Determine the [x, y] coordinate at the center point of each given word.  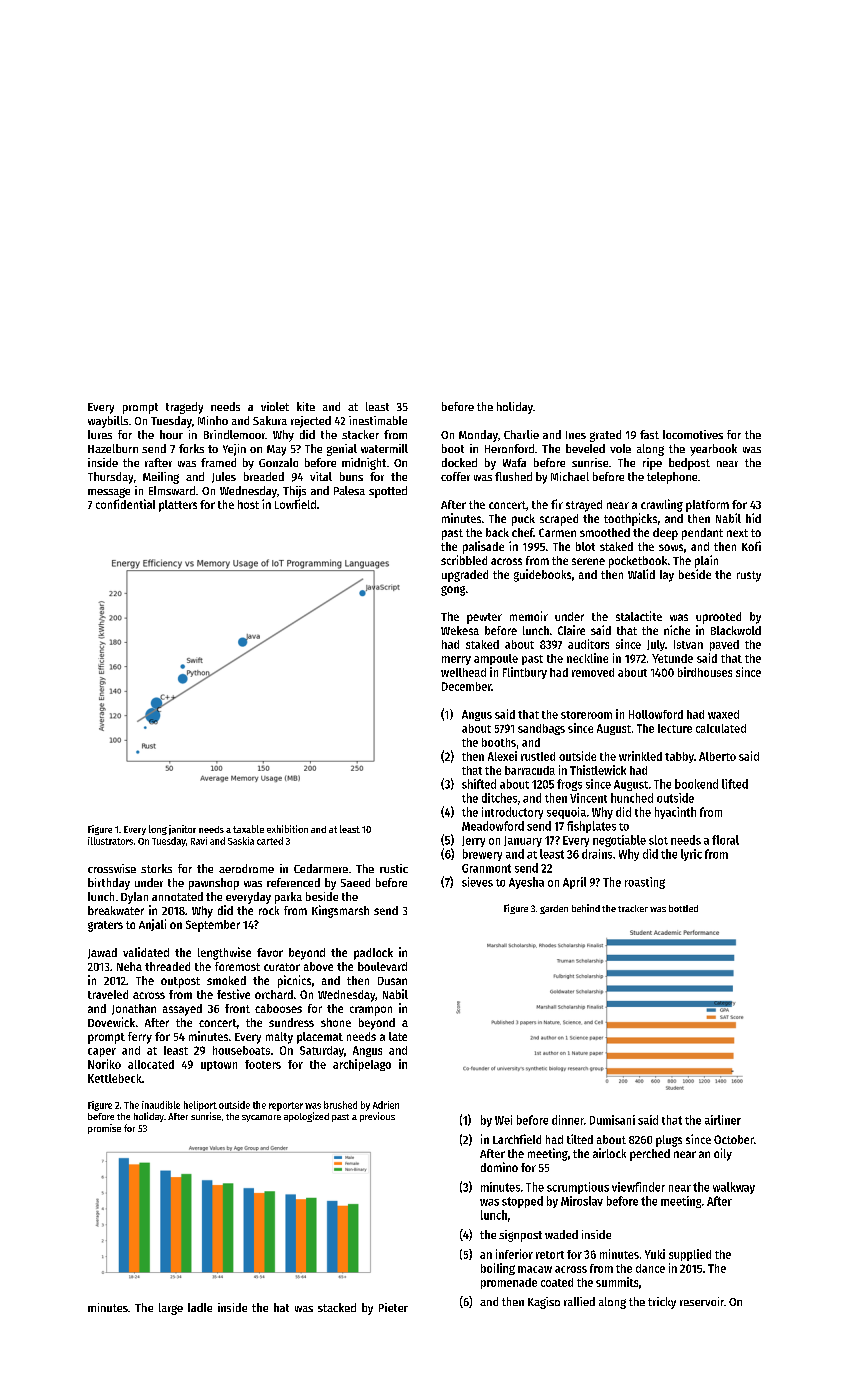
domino [499, 1167]
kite [306, 406]
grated [605, 436]
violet [275, 406]
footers [263, 1064]
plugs [669, 1141]
